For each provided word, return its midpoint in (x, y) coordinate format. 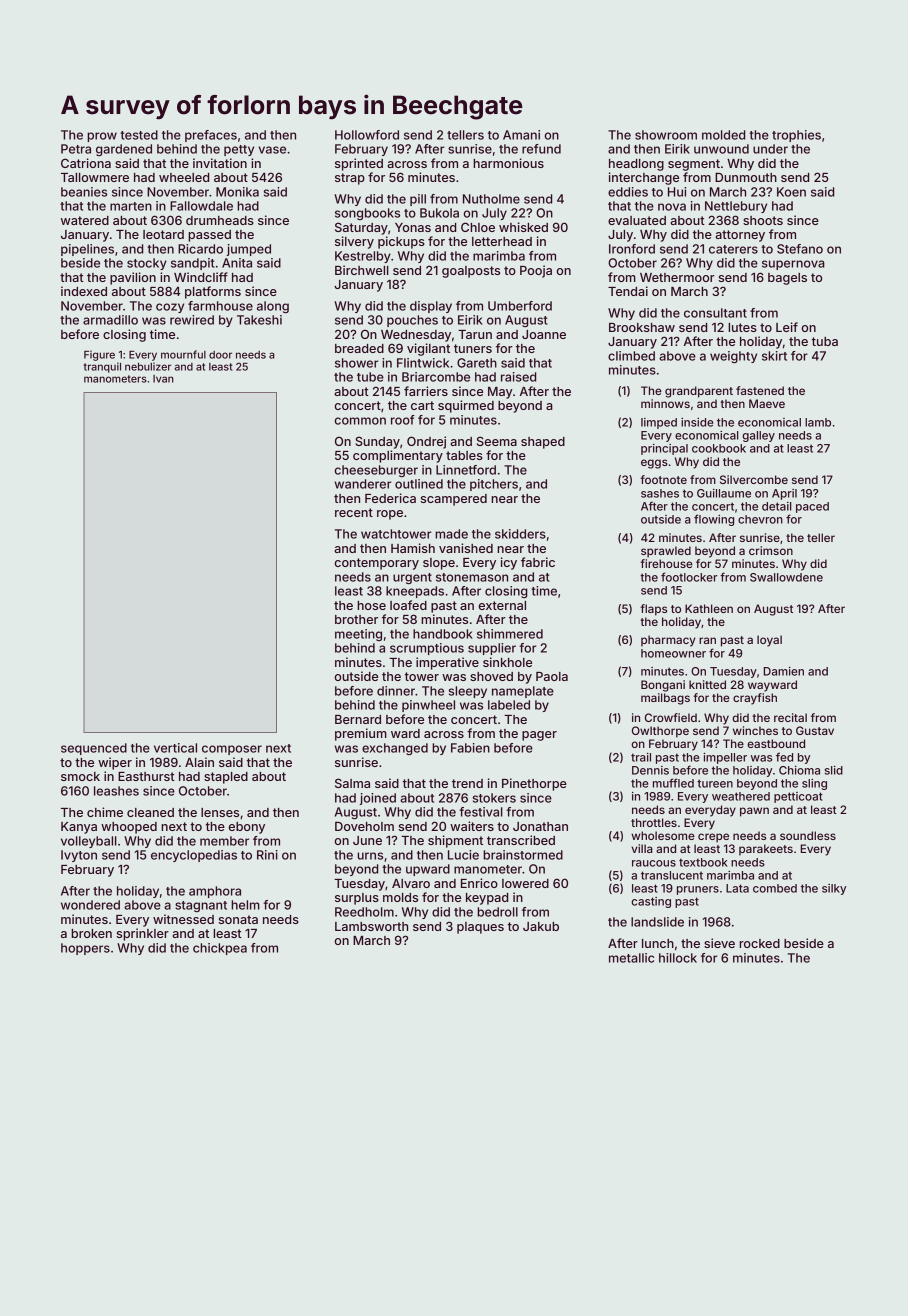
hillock (678, 958)
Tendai (628, 291)
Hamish (413, 548)
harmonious (508, 163)
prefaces (211, 136)
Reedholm (364, 912)
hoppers (85, 949)
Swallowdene (786, 577)
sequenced (94, 749)
